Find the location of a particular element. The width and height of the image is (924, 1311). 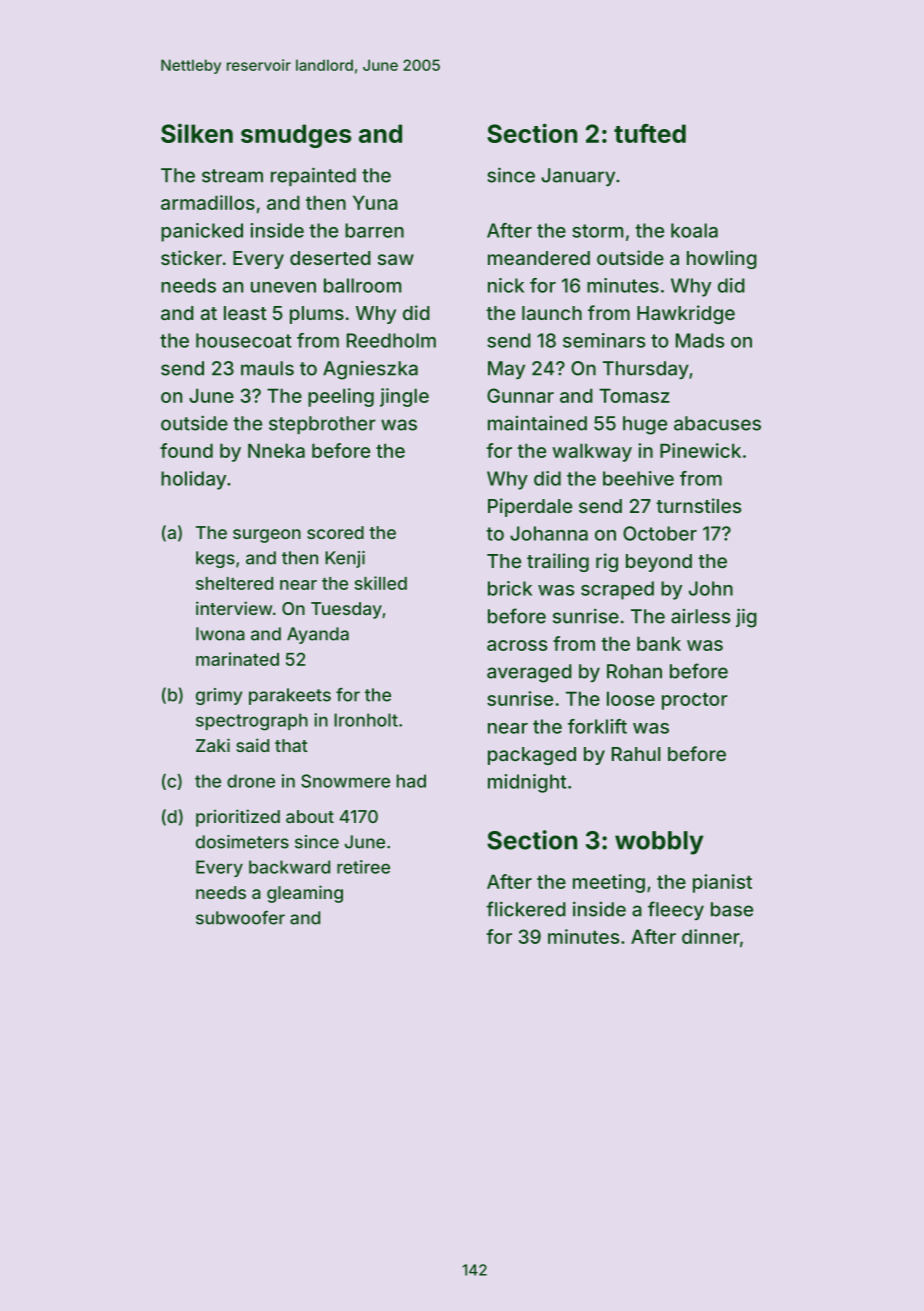

stream is located at coordinates (232, 176).
